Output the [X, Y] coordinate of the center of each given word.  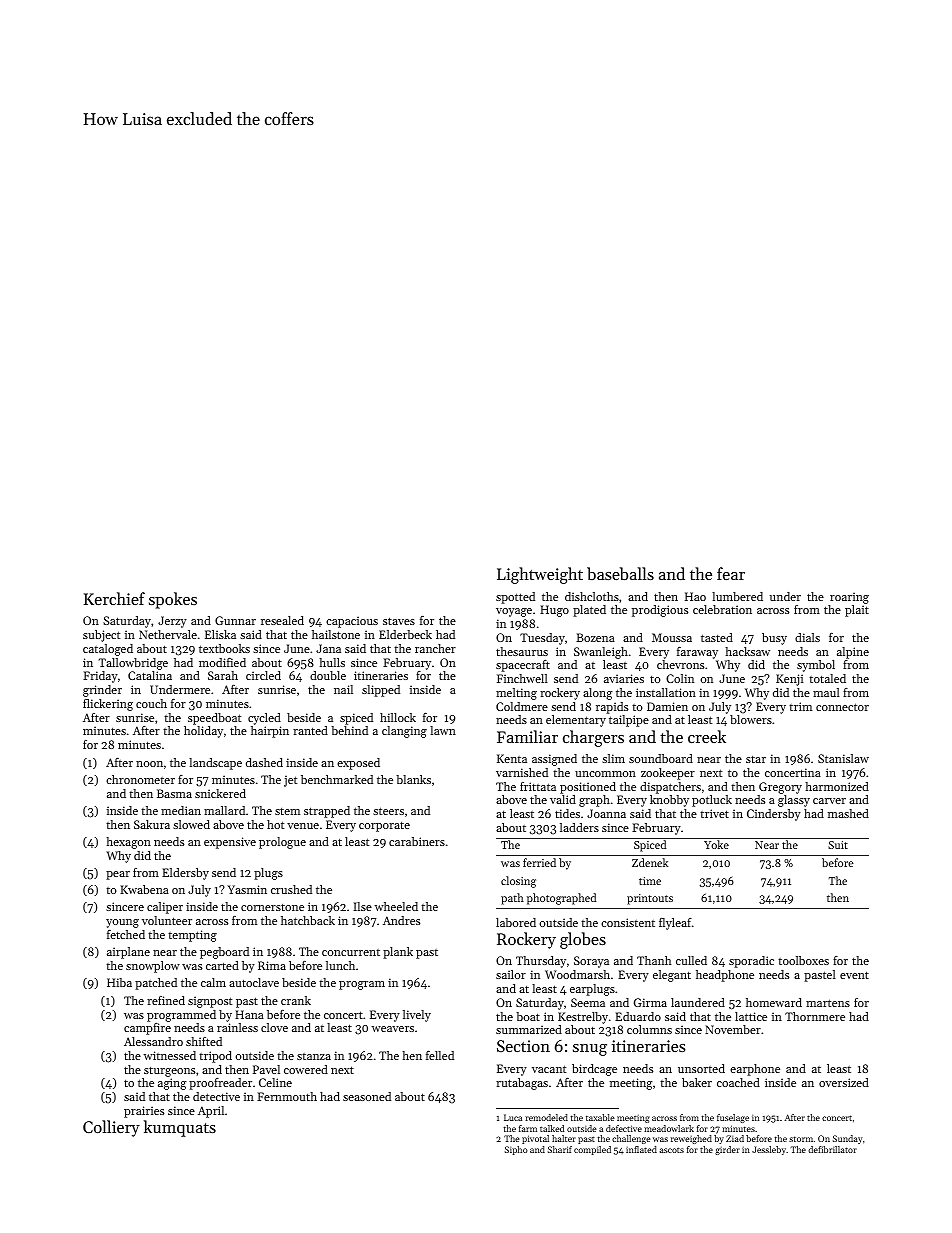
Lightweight [540, 575]
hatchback [308, 920]
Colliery [111, 1128]
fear [731, 573]
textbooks [224, 648]
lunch [340, 965]
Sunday [847, 1139]
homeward [774, 1002]
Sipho [516, 1150]
